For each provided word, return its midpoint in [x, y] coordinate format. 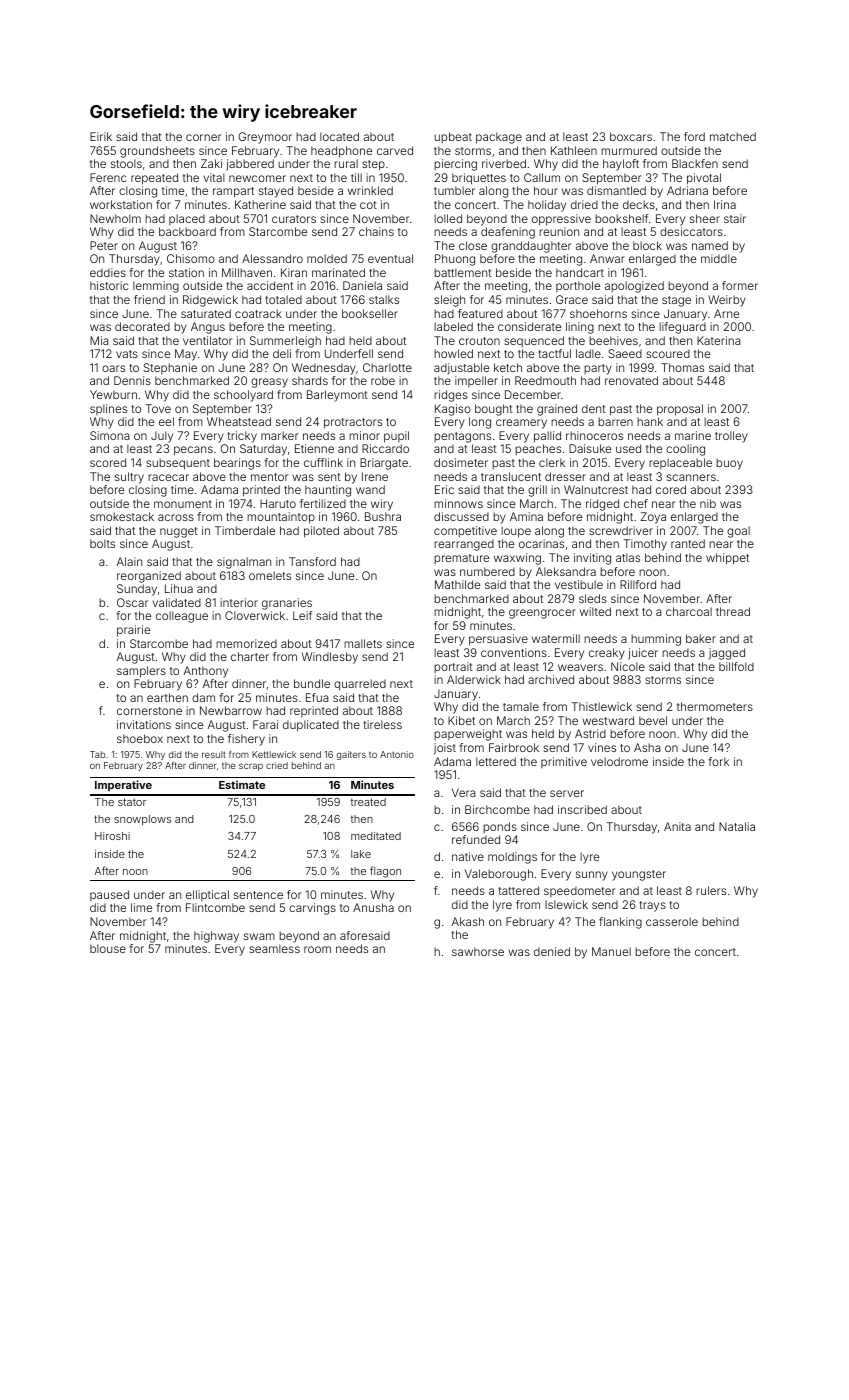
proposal [680, 410]
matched [733, 136]
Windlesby [330, 658]
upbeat [453, 137]
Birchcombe [497, 809]
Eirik [101, 136]
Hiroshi [112, 836]
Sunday [137, 590]
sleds [593, 598]
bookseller [370, 313]
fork [718, 761]
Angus [208, 328]
